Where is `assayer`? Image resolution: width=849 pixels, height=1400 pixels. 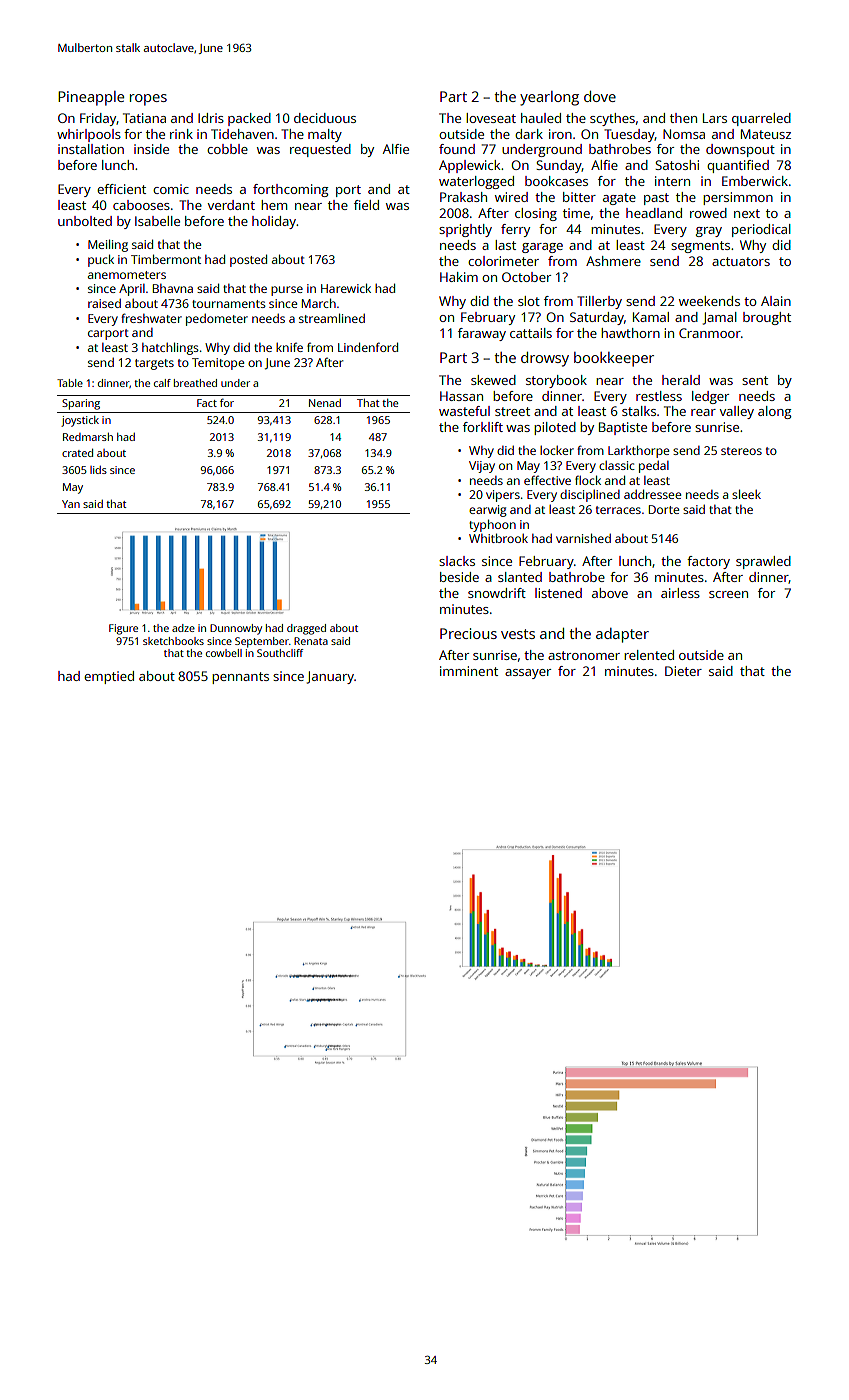
assayer is located at coordinates (528, 674).
